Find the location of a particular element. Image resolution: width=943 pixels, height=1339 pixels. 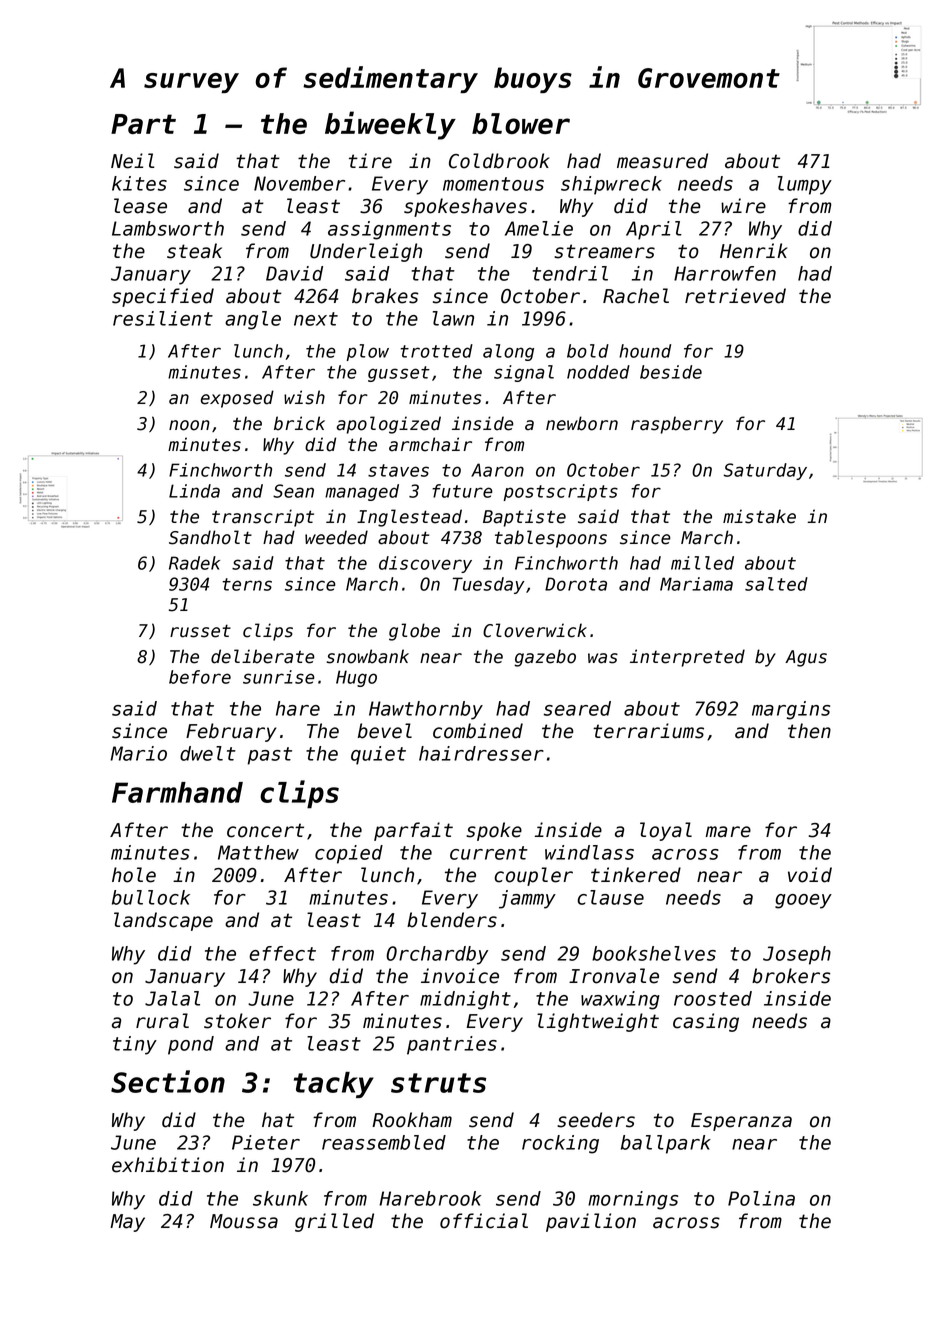

Orchardby is located at coordinates (437, 955).
